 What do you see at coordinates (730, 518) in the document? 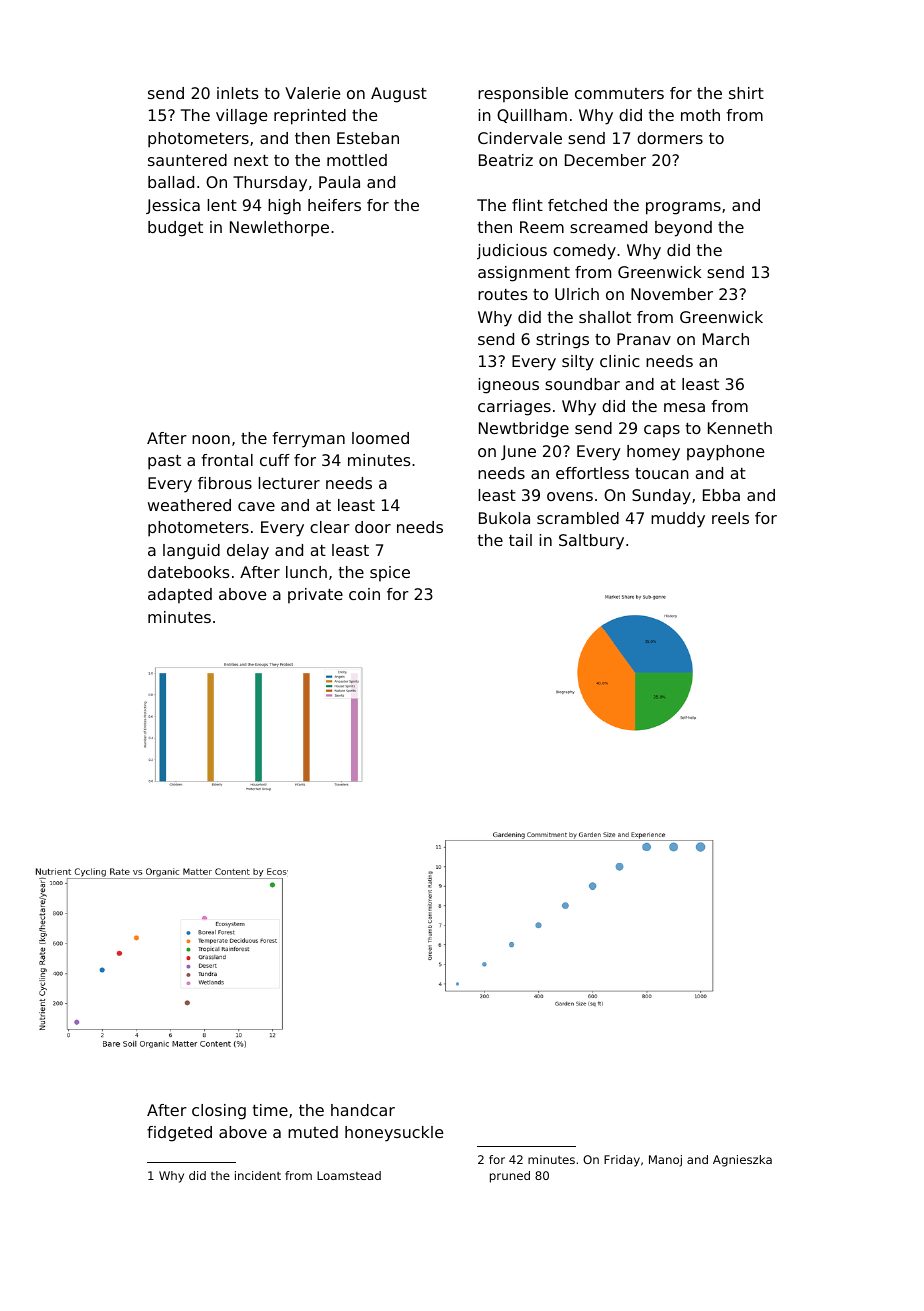
I see `reels` at bounding box center [730, 518].
